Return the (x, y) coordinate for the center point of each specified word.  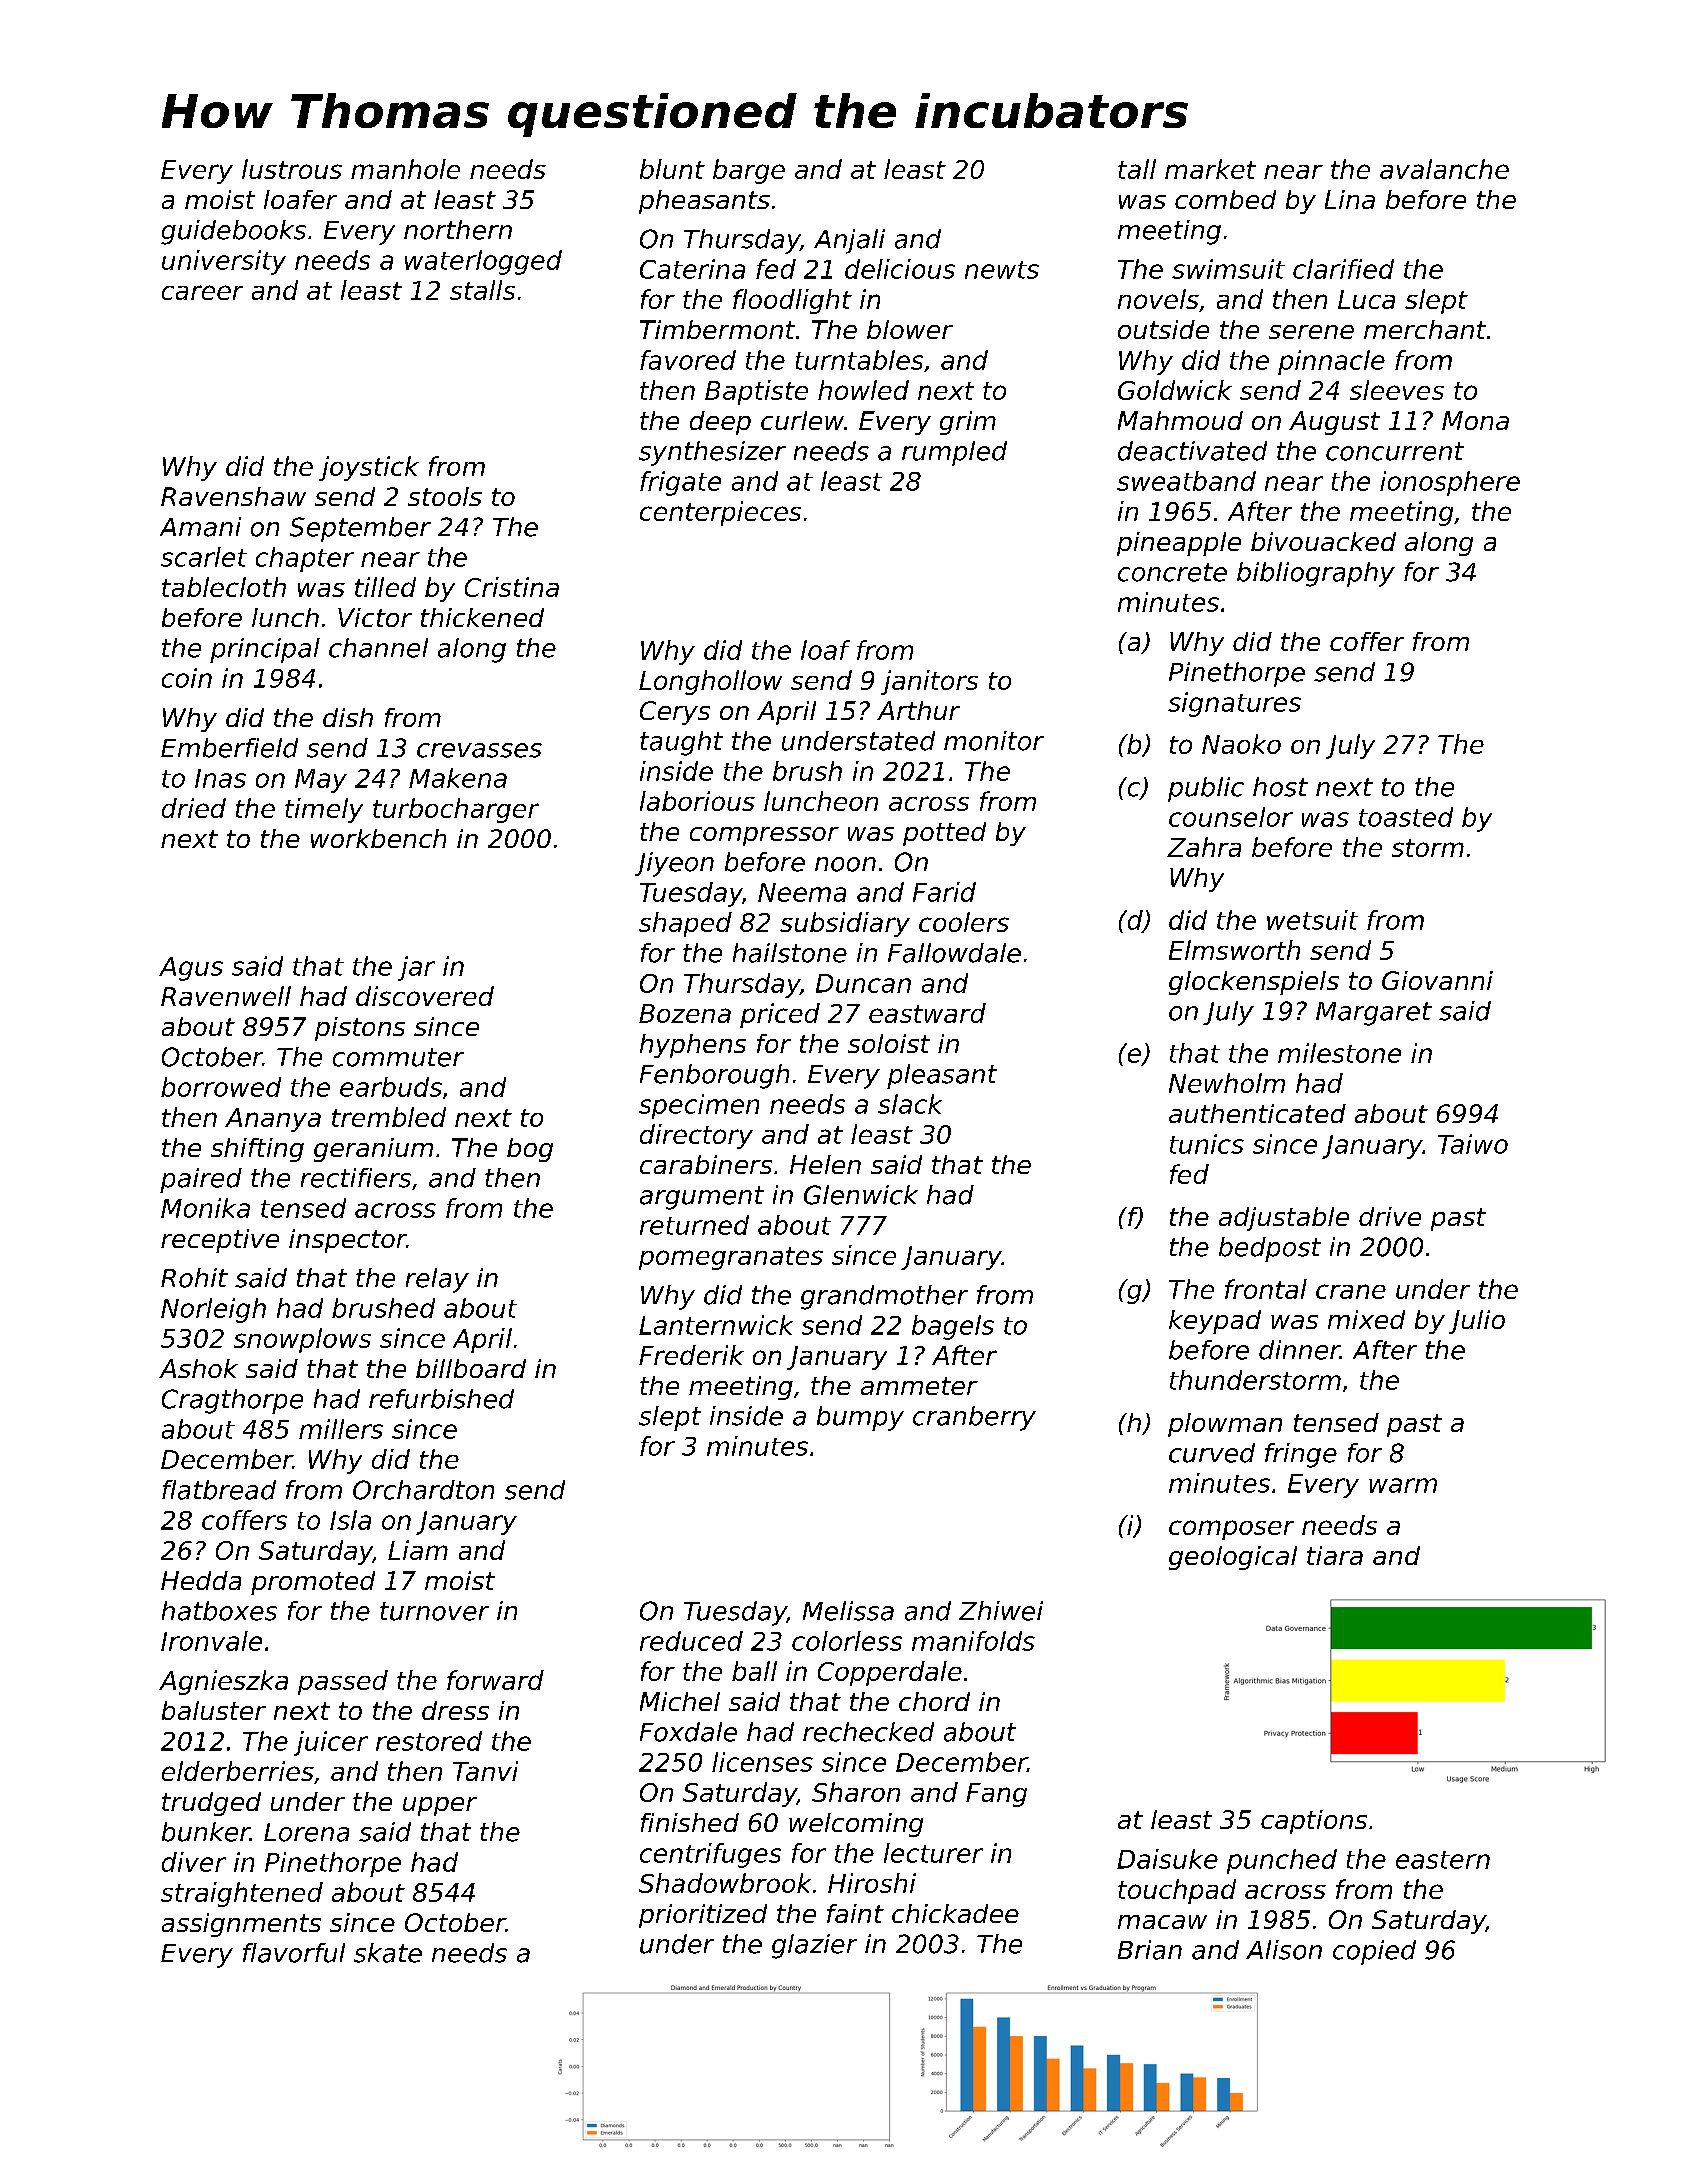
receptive (220, 1241)
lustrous (292, 169)
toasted (1406, 817)
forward (495, 1680)
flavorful (294, 1953)
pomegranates (731, 1258)
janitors (929, 682)
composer (1231, 1530)
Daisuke (1167, 1859)
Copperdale (890, 1673)
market (1210, 169)
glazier (814, 1946)
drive (1390, 1216)
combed (1225, 199)
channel (378, 648)
